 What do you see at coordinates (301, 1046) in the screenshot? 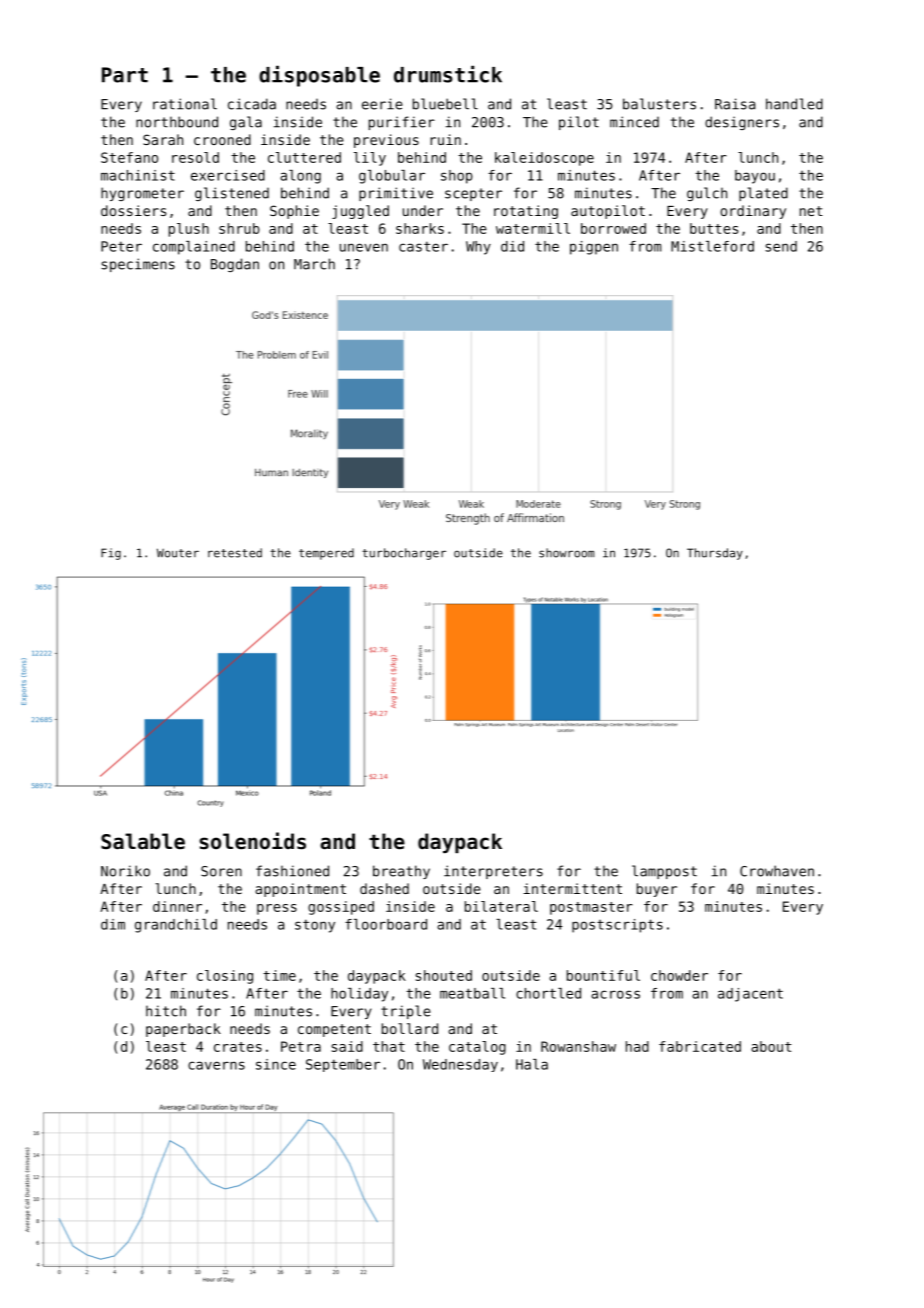
I see `Petra` at bounding box center [301, 1046].
